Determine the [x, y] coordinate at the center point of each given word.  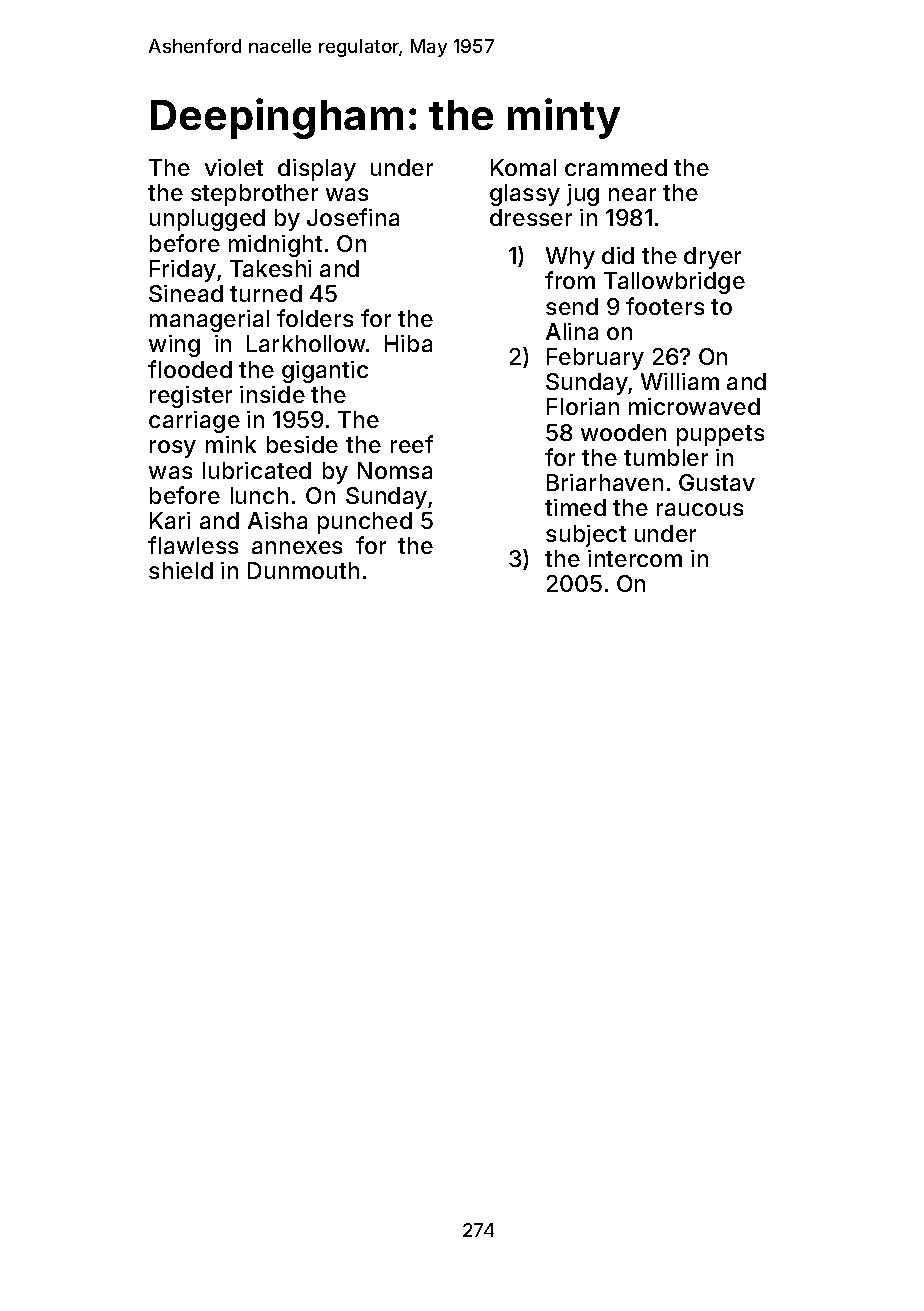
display [317, 170]
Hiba [408, 343]
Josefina [353, 217]
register [191, 397]
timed [575, 507]
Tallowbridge [674, 283]
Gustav [717, 482]
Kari [170, 520]
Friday [183, 271]
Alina [572, 331]
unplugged [207, 220]
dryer [712, 258]
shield [181, 570]
